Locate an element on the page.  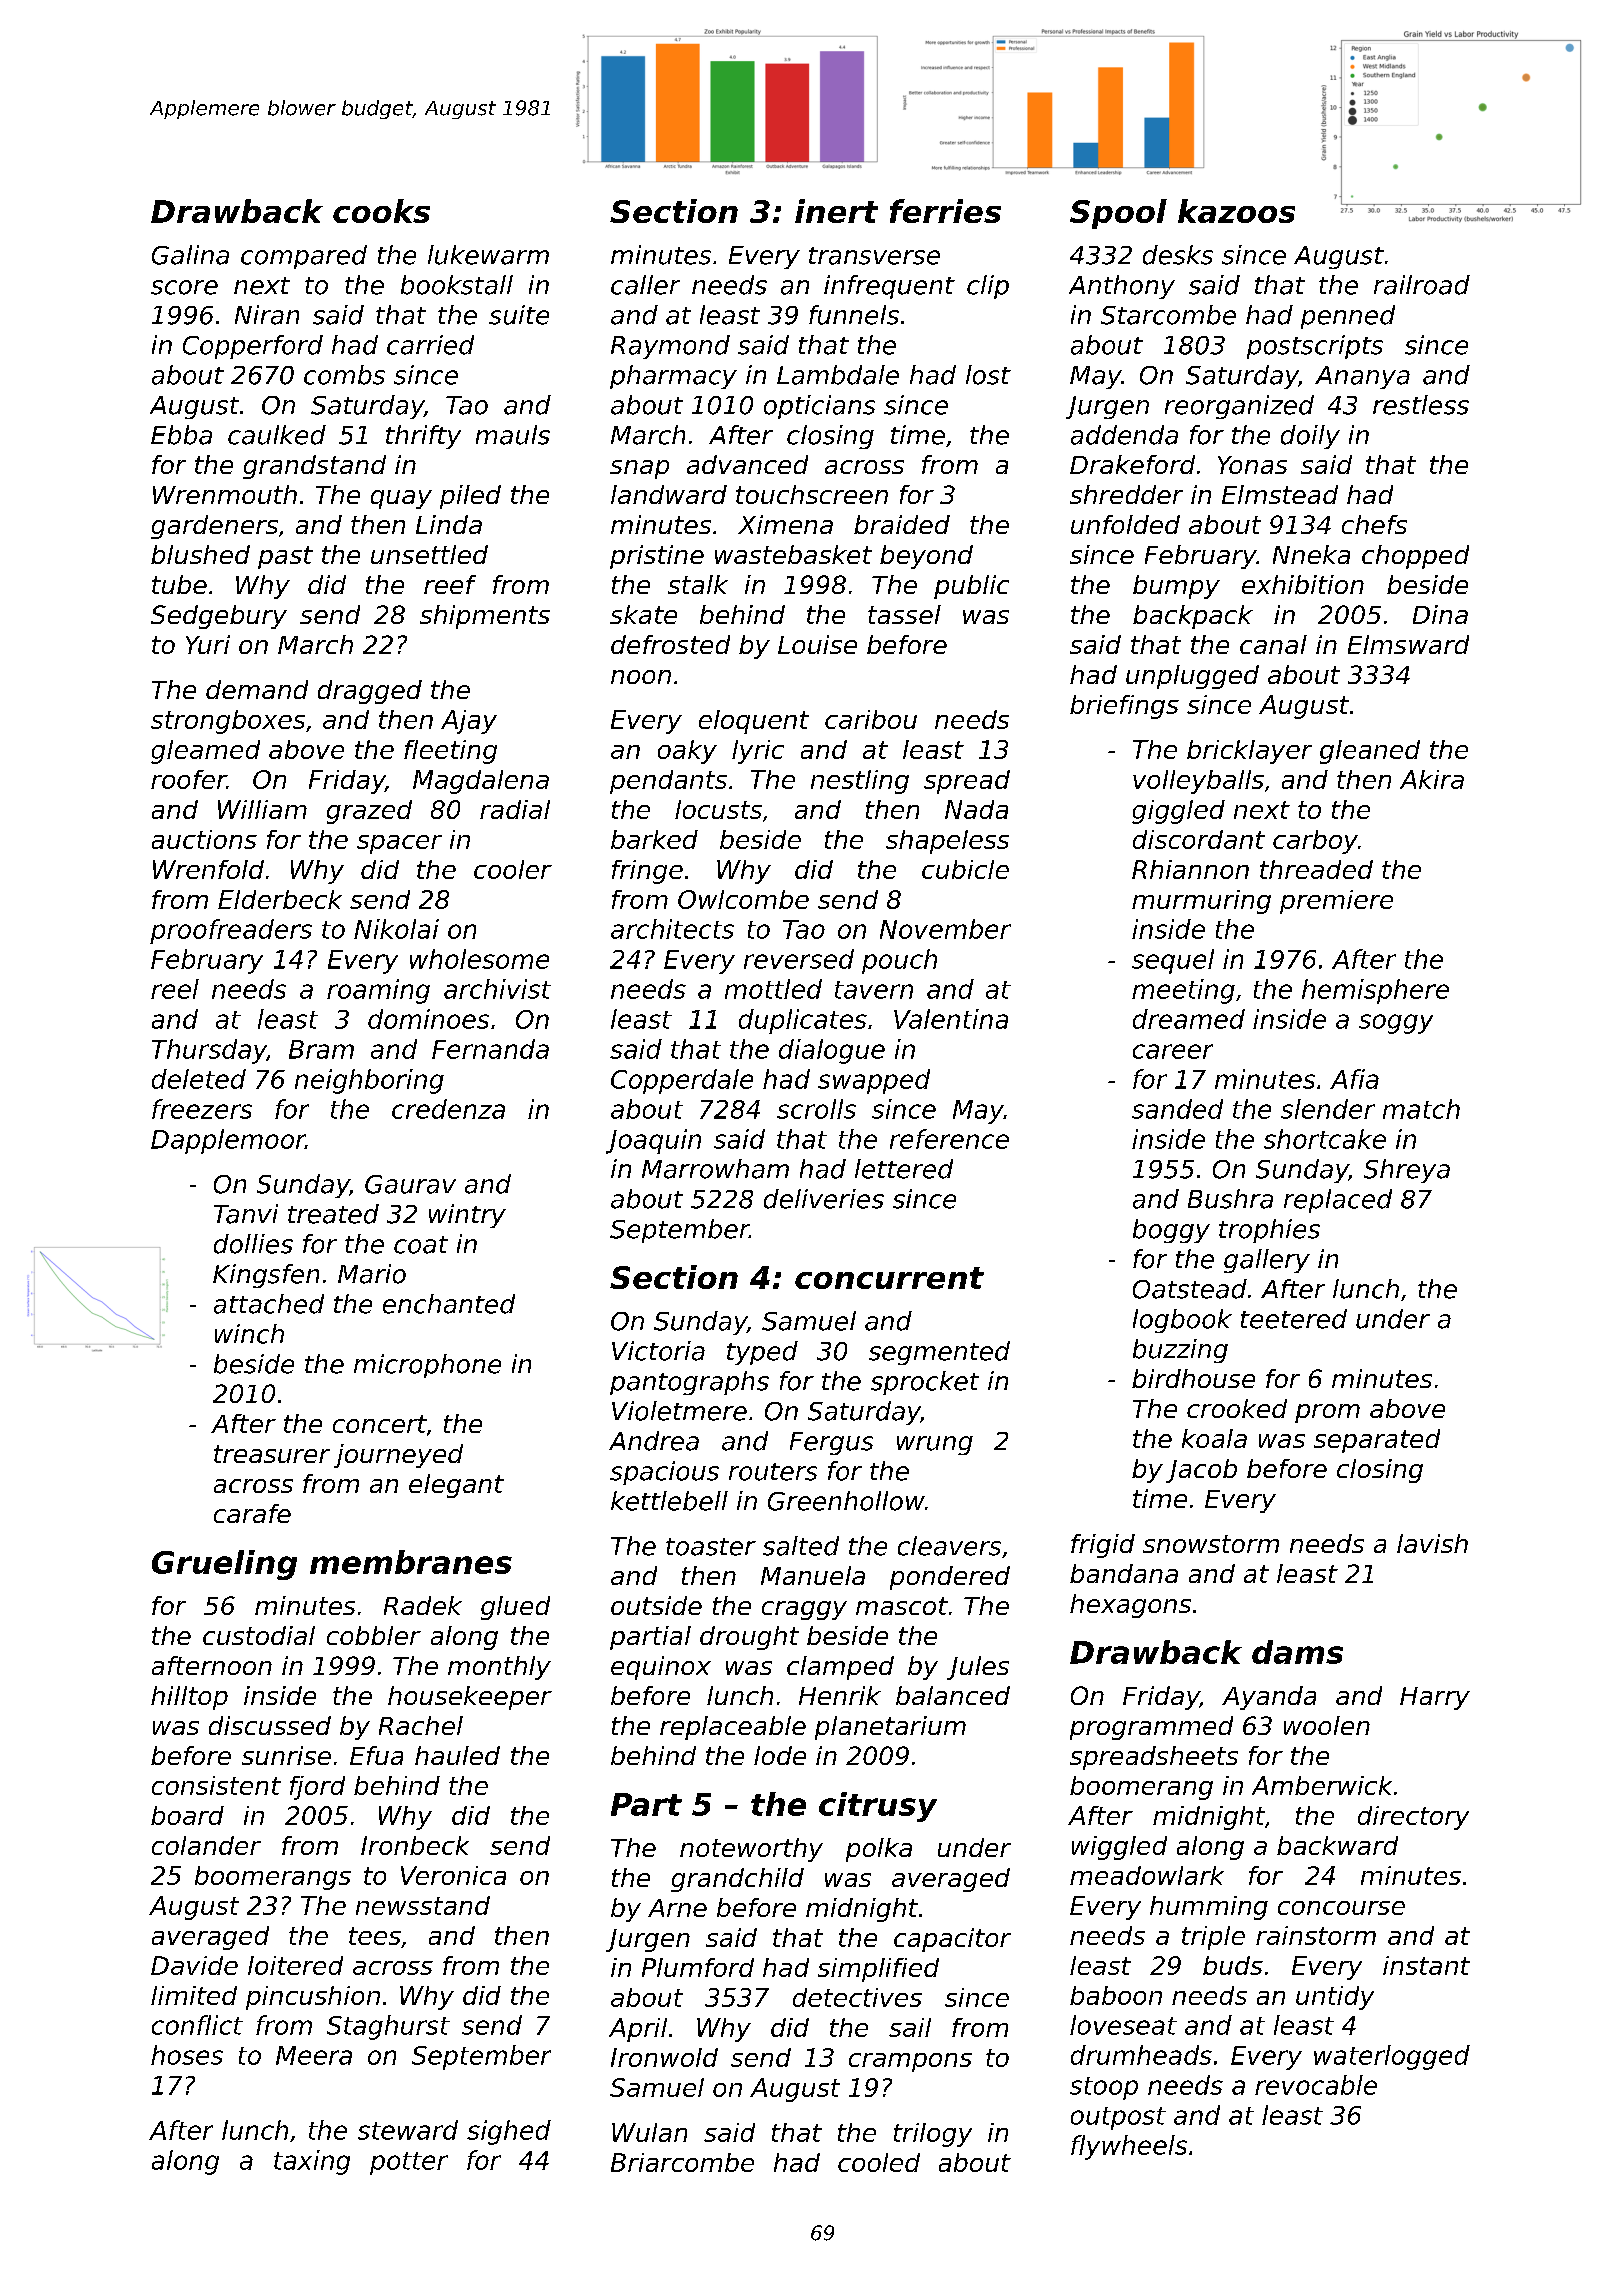
neighboring is located at coordinates (369, 1081).
